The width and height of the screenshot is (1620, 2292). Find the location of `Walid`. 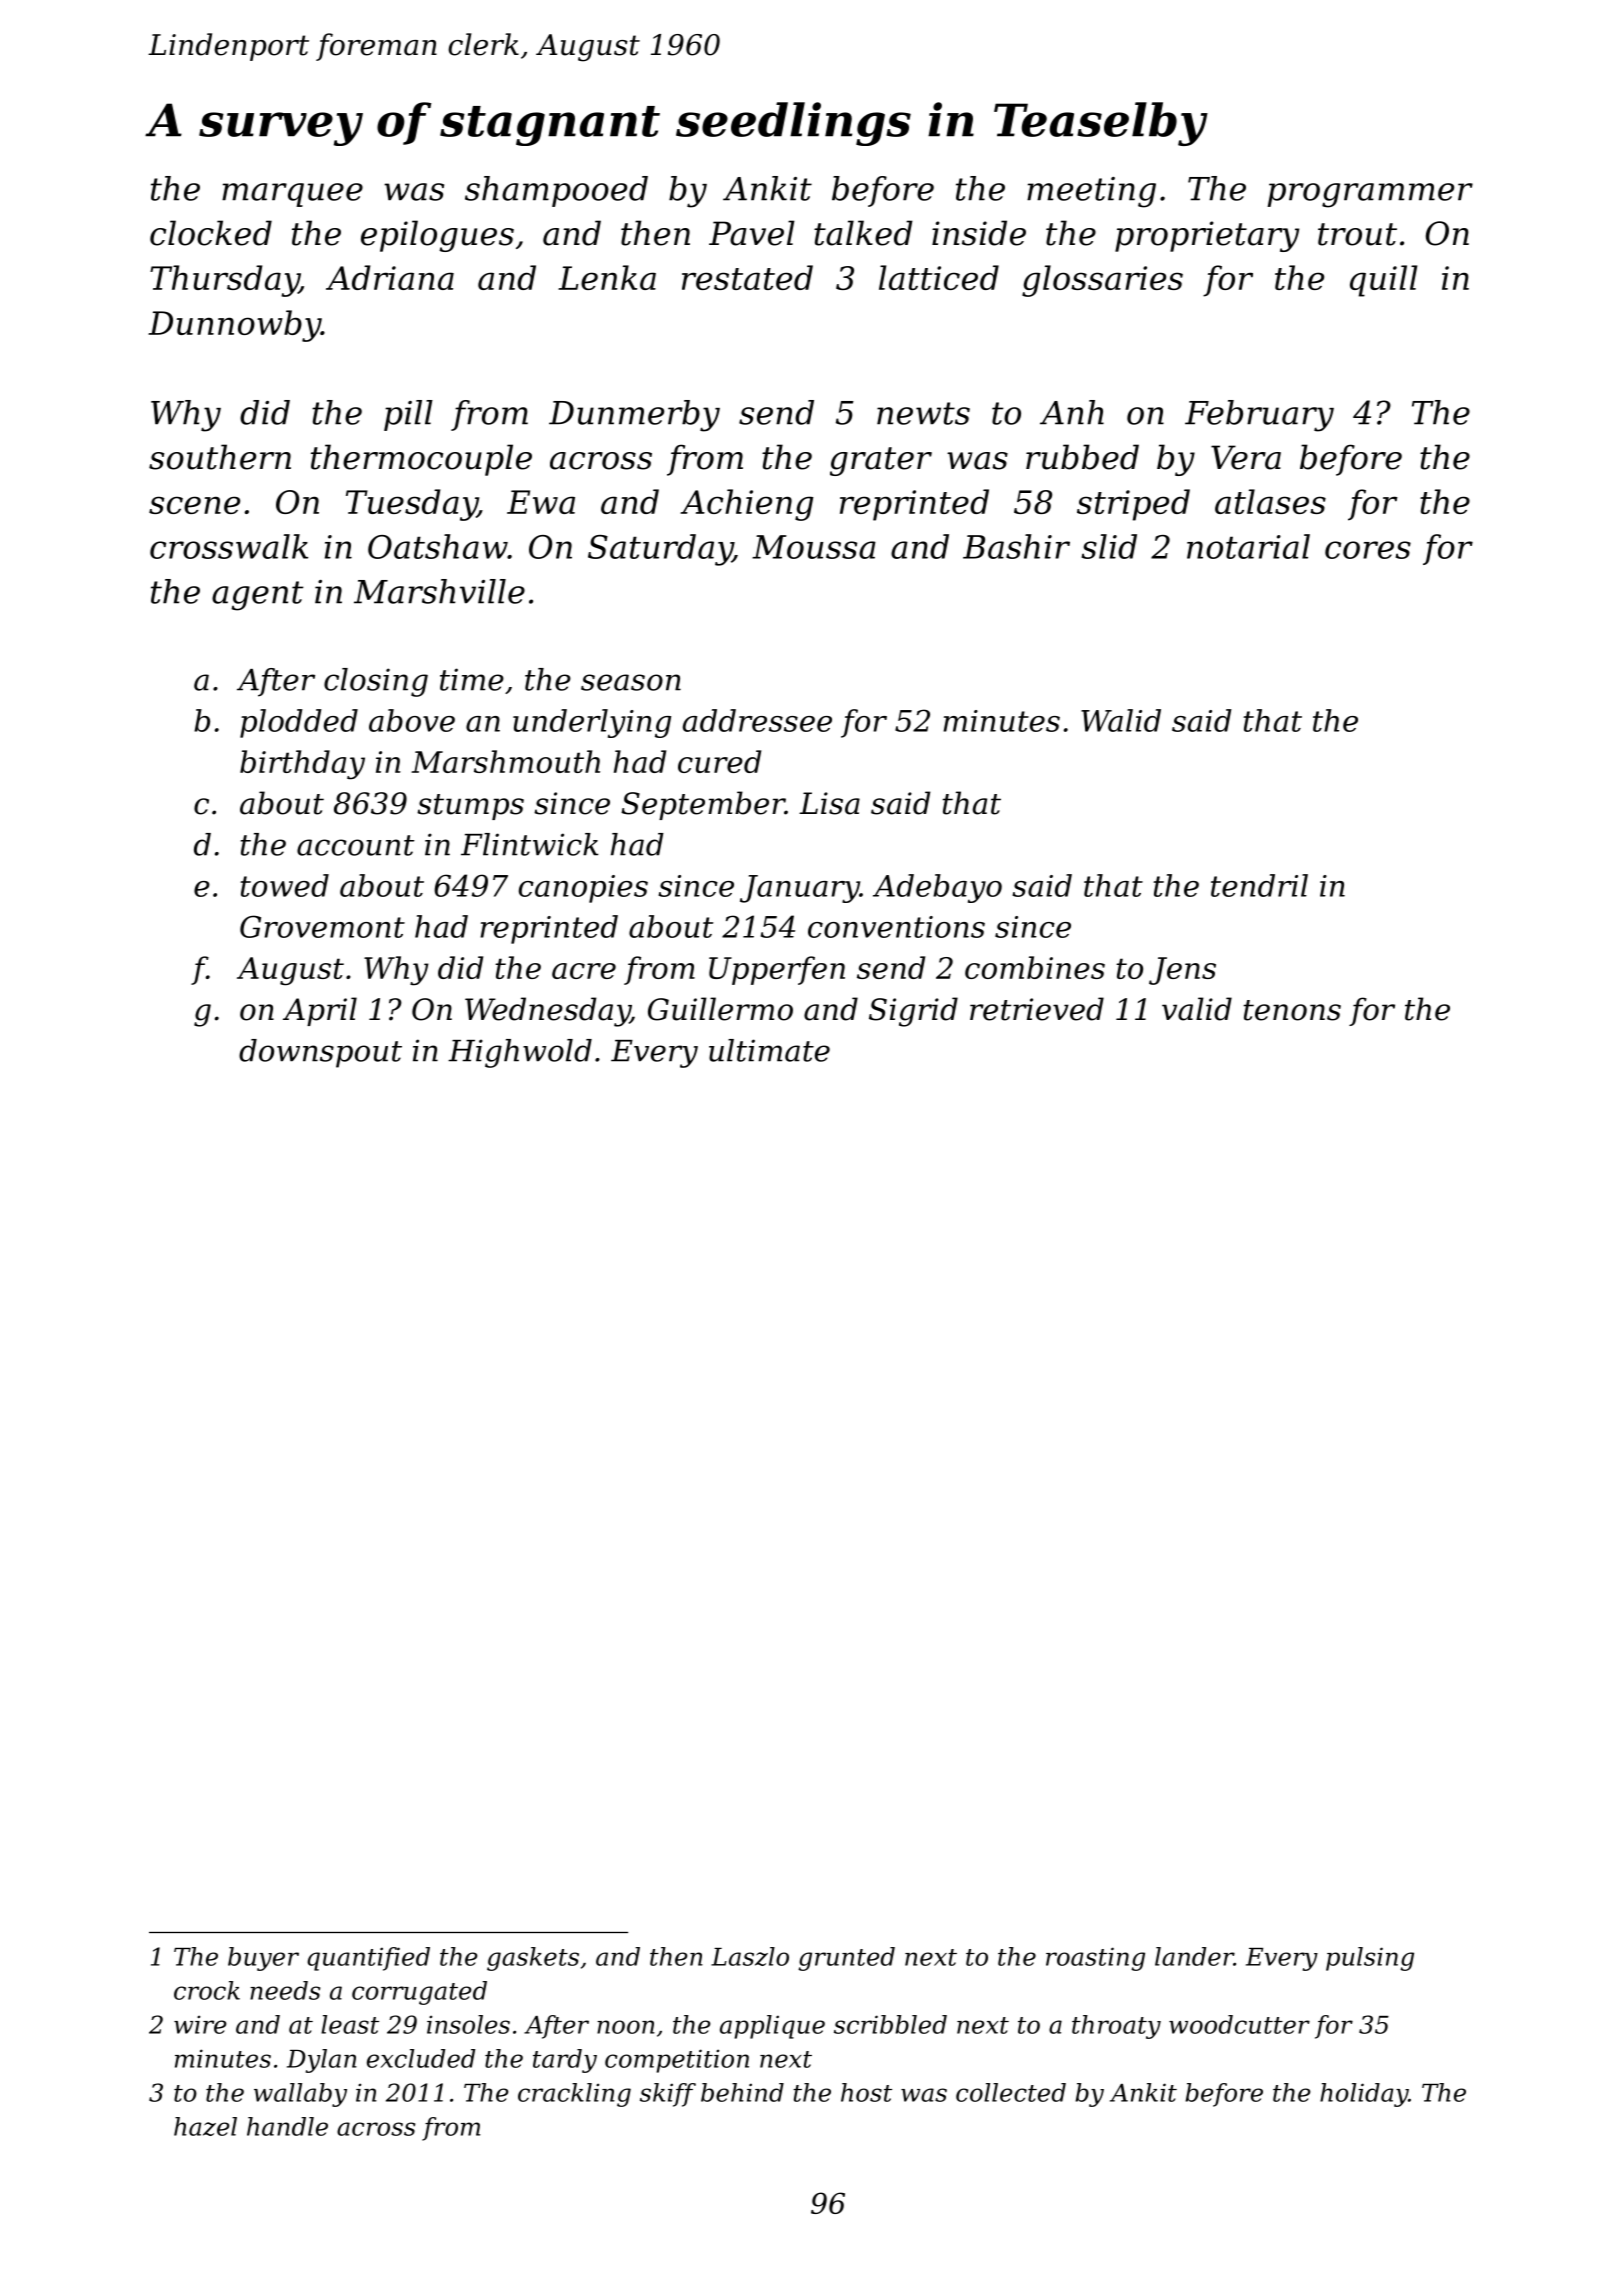

Walid is located at coordinates (1121, 720).
